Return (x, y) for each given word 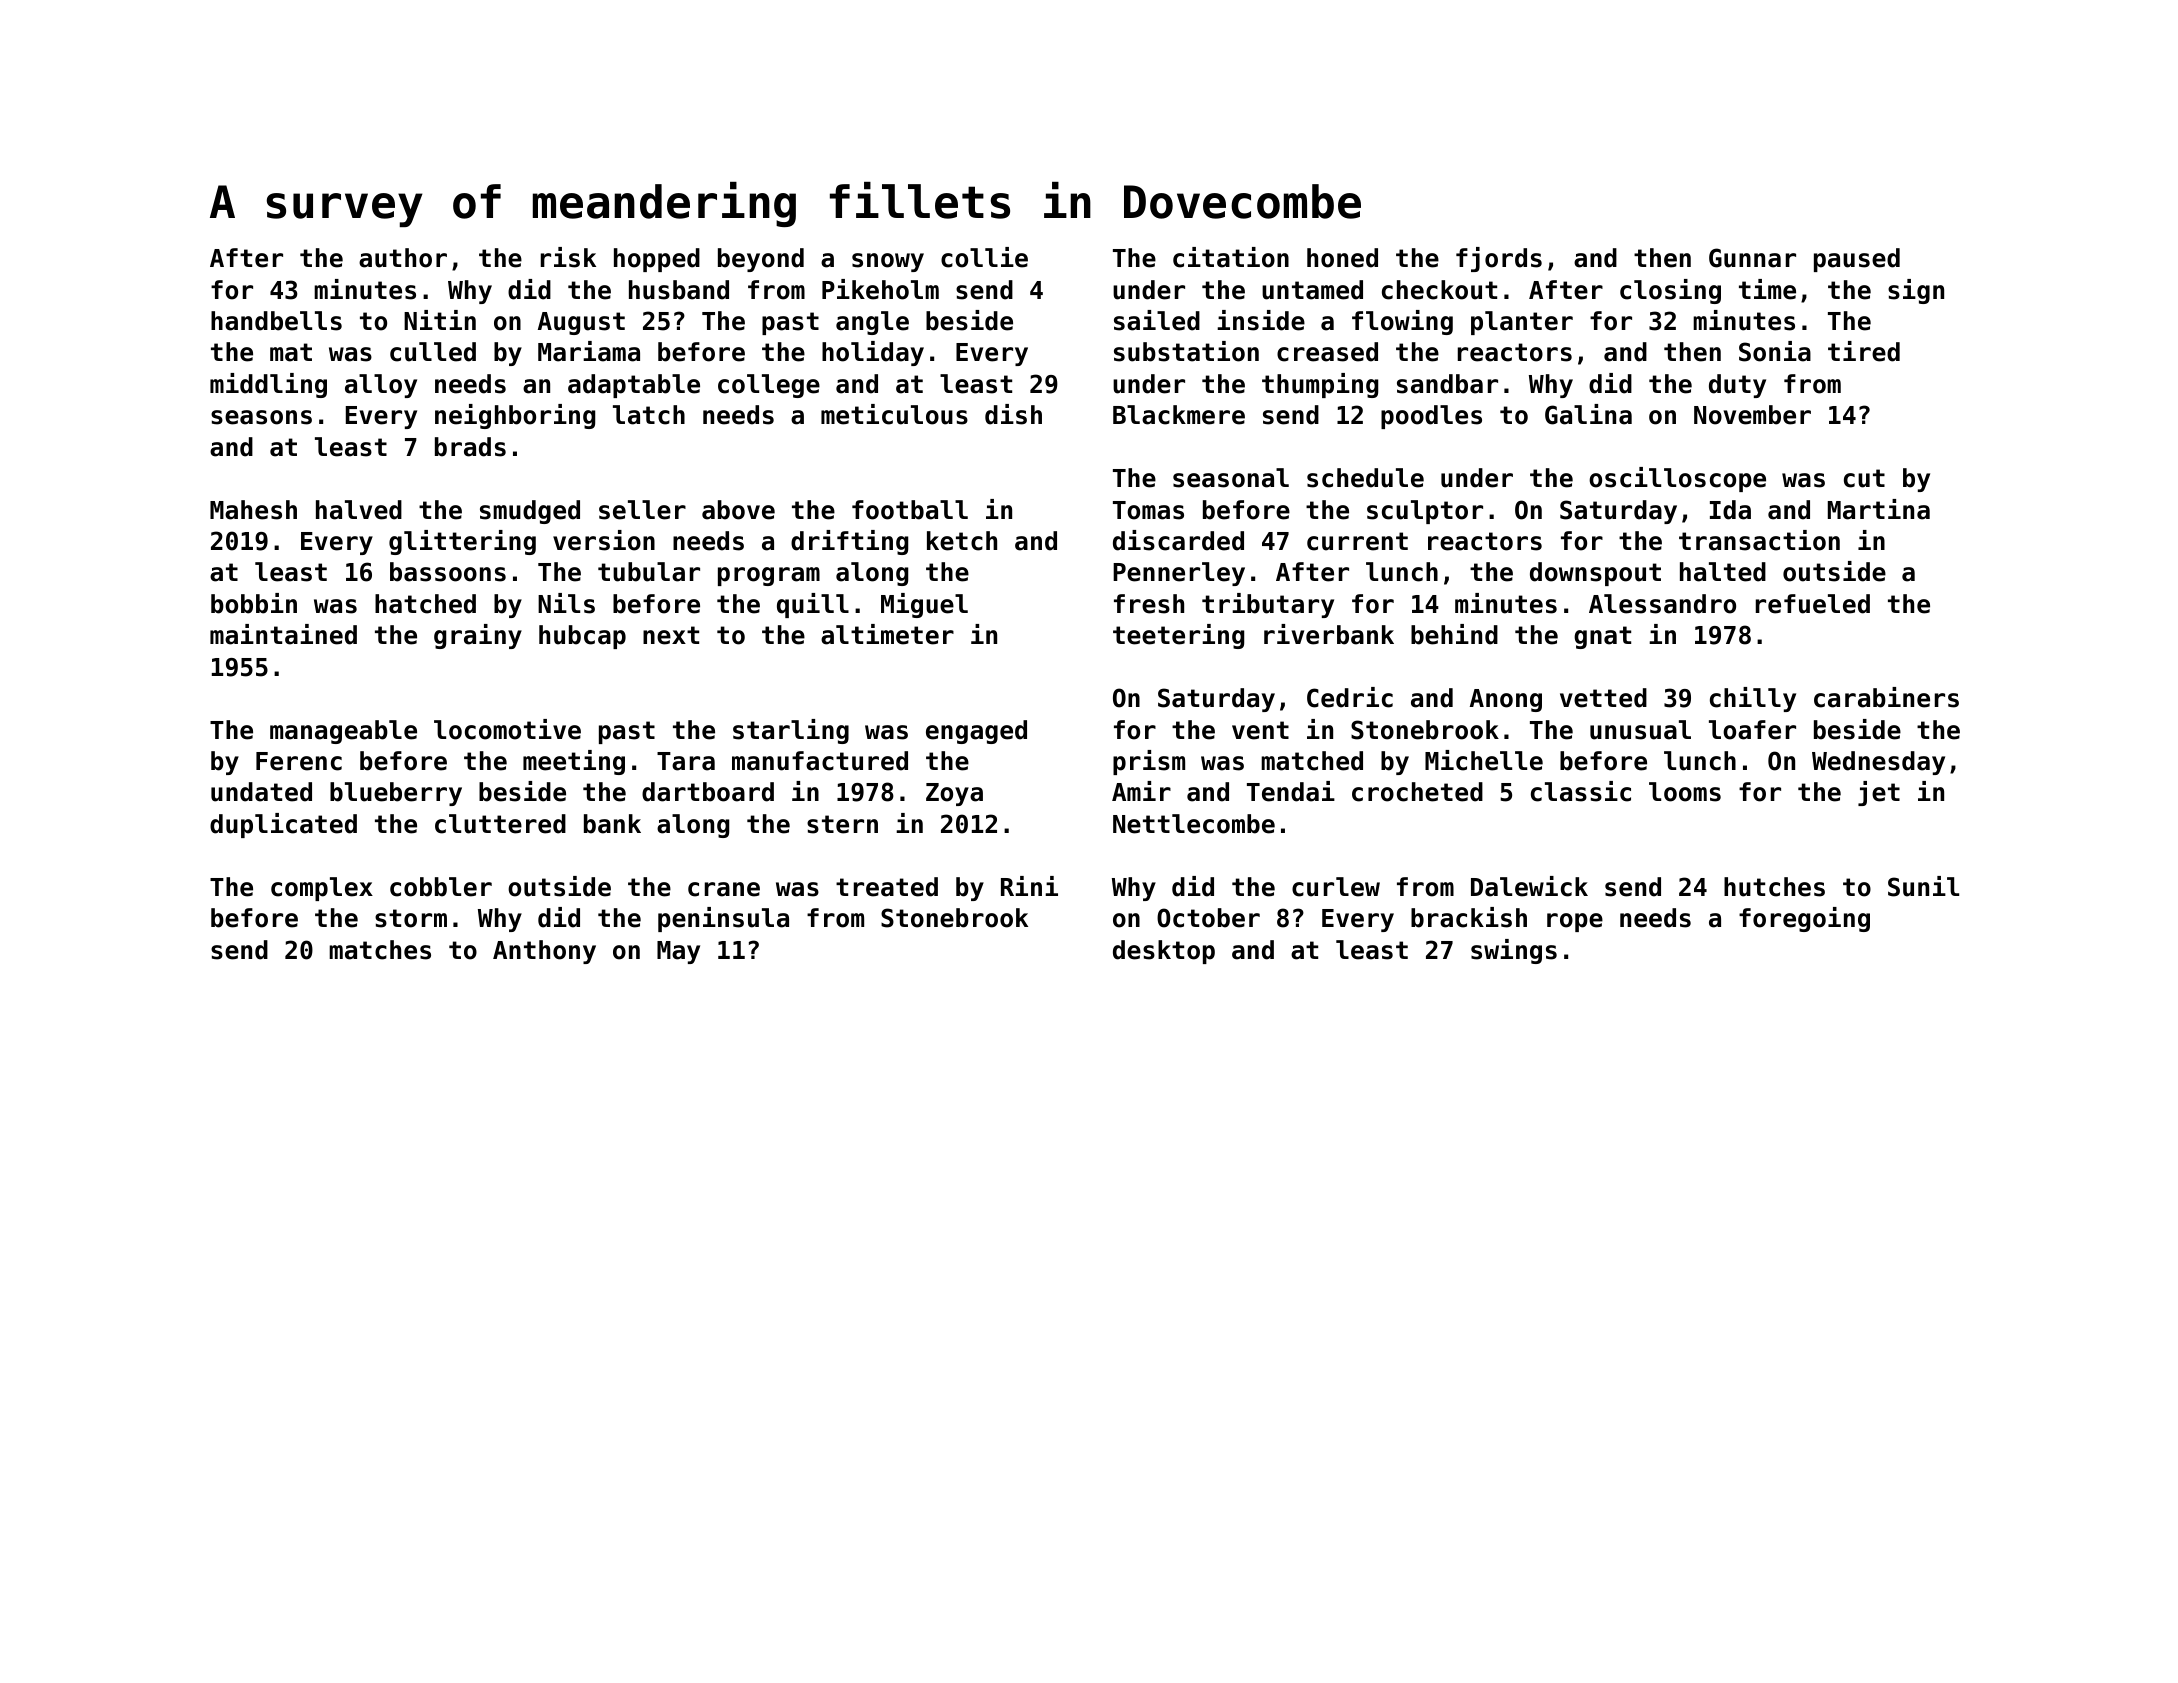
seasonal (1231, 478)
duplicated (283, 825)
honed (1342, 258)
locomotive (507, 729)
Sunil (1923, 886)
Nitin (440, 320)
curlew (1336, 887)
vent (1260, 730)
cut (1864, 478)
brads (470, 447)
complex (322, 889)
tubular (649, 572)
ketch (962, 541)
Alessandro (1662, 604)
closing (1670, 291)
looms (1685, 792)
